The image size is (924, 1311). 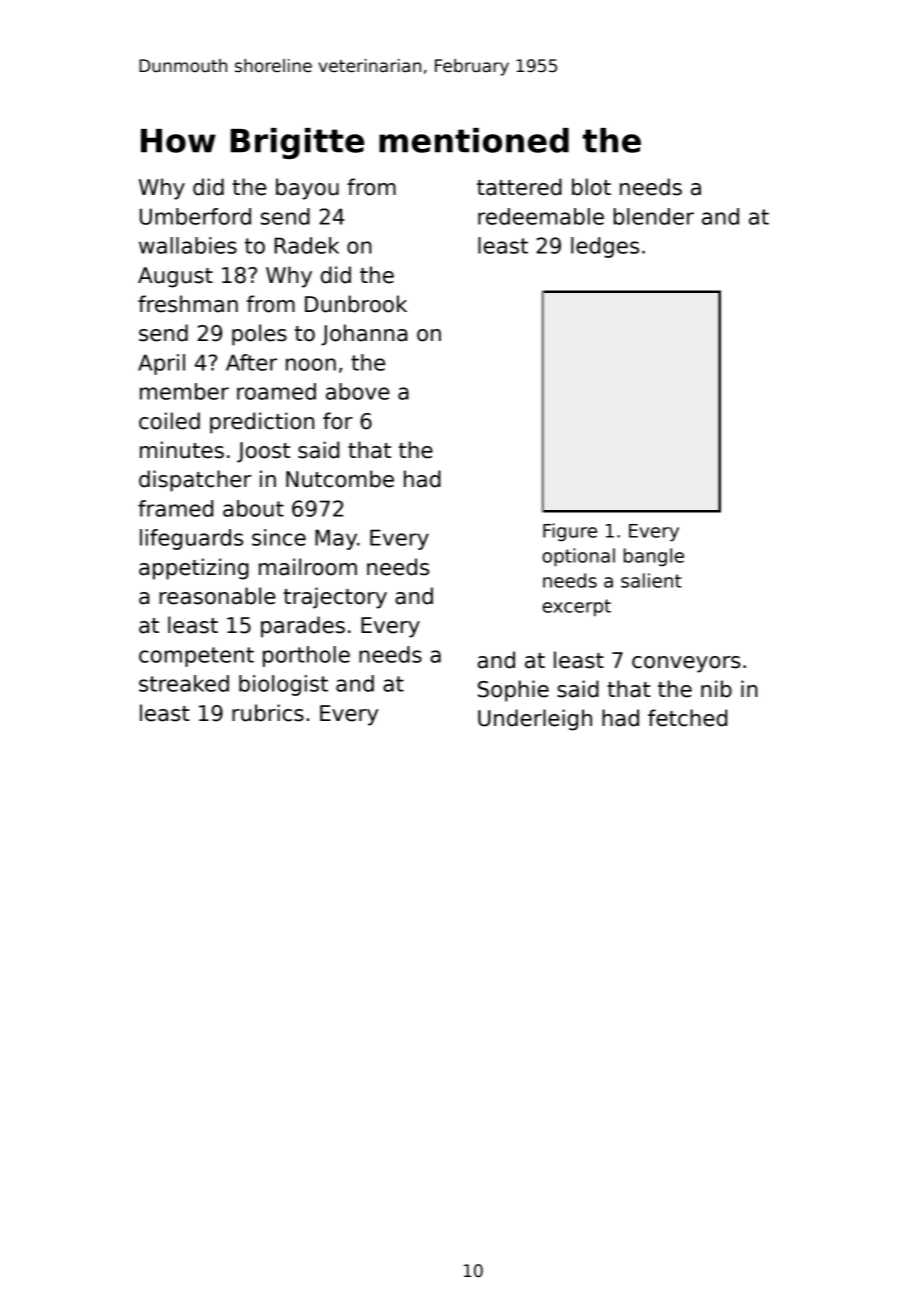 What do you see at coordinates (307, 189) in the image?
I see `bayou` at bounding box center [307, 189].
